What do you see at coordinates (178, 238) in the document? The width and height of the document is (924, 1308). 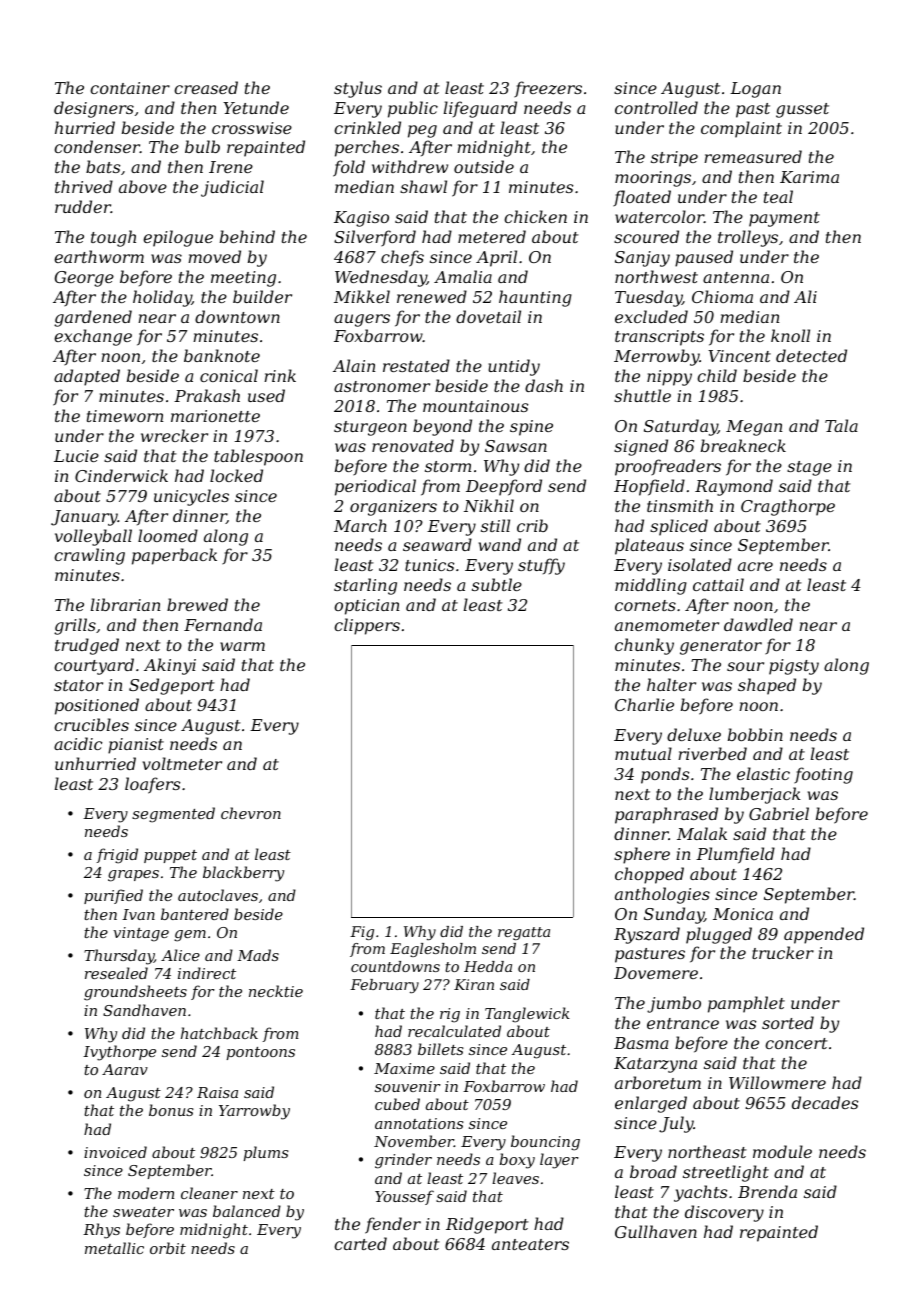 I see `epilogue` at bounding box center [178, 238].
